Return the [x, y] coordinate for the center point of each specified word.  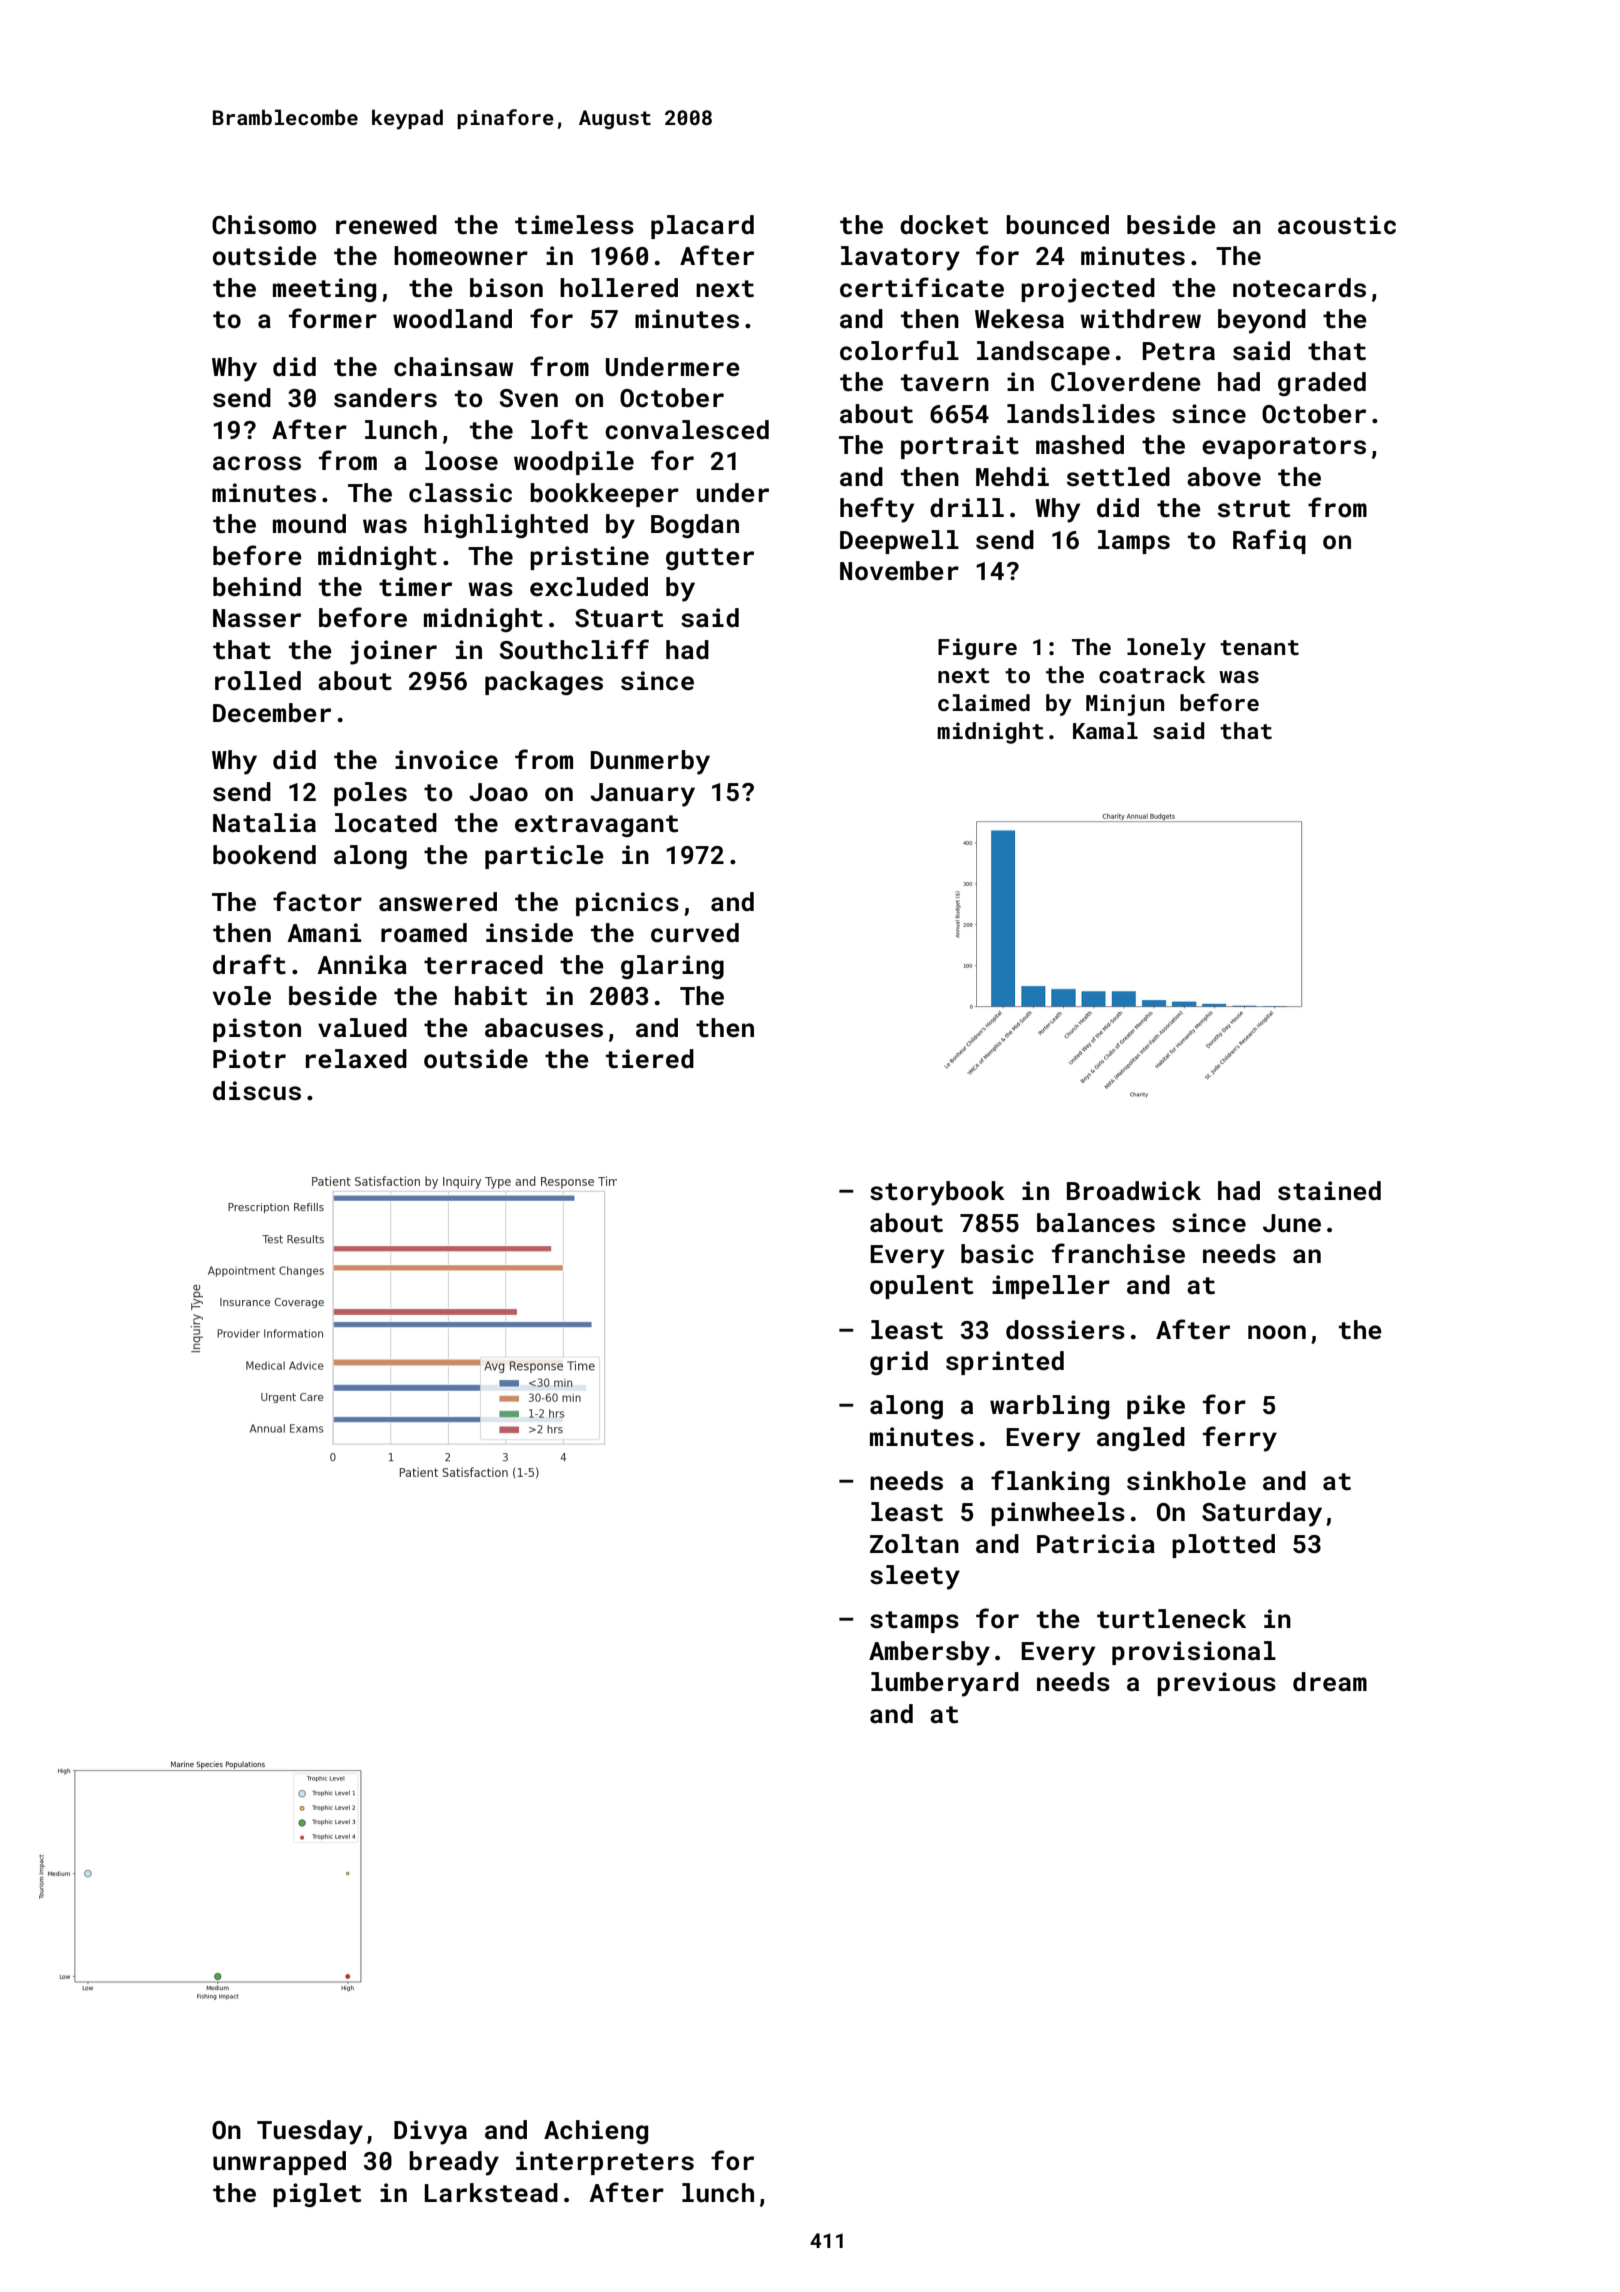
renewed [386, 225]
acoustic [1337, 225]
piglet [317, 2195]
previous [1216, 1684]
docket [944, 225]
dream [1330, 1682]
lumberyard [945, 1684]
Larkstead [491, 2193]
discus [257, 1091]
